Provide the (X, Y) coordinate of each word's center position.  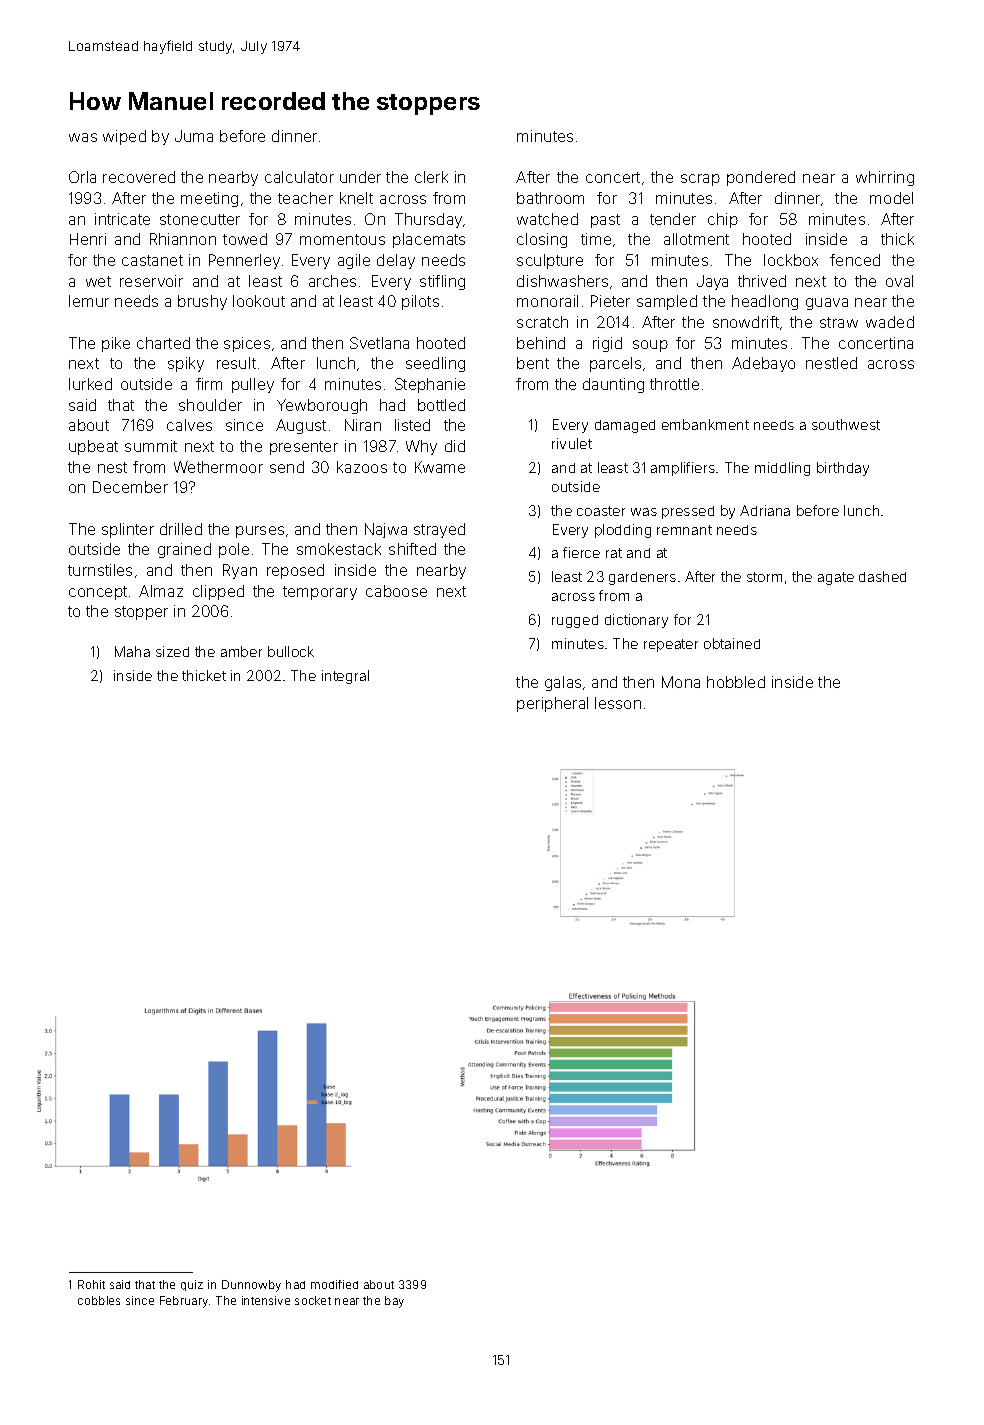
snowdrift (746, 322)
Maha (132, 651)
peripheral (552, 704)
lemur (89, 301)
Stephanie (430, 385)
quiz (192, 1285)
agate (836, 578)
